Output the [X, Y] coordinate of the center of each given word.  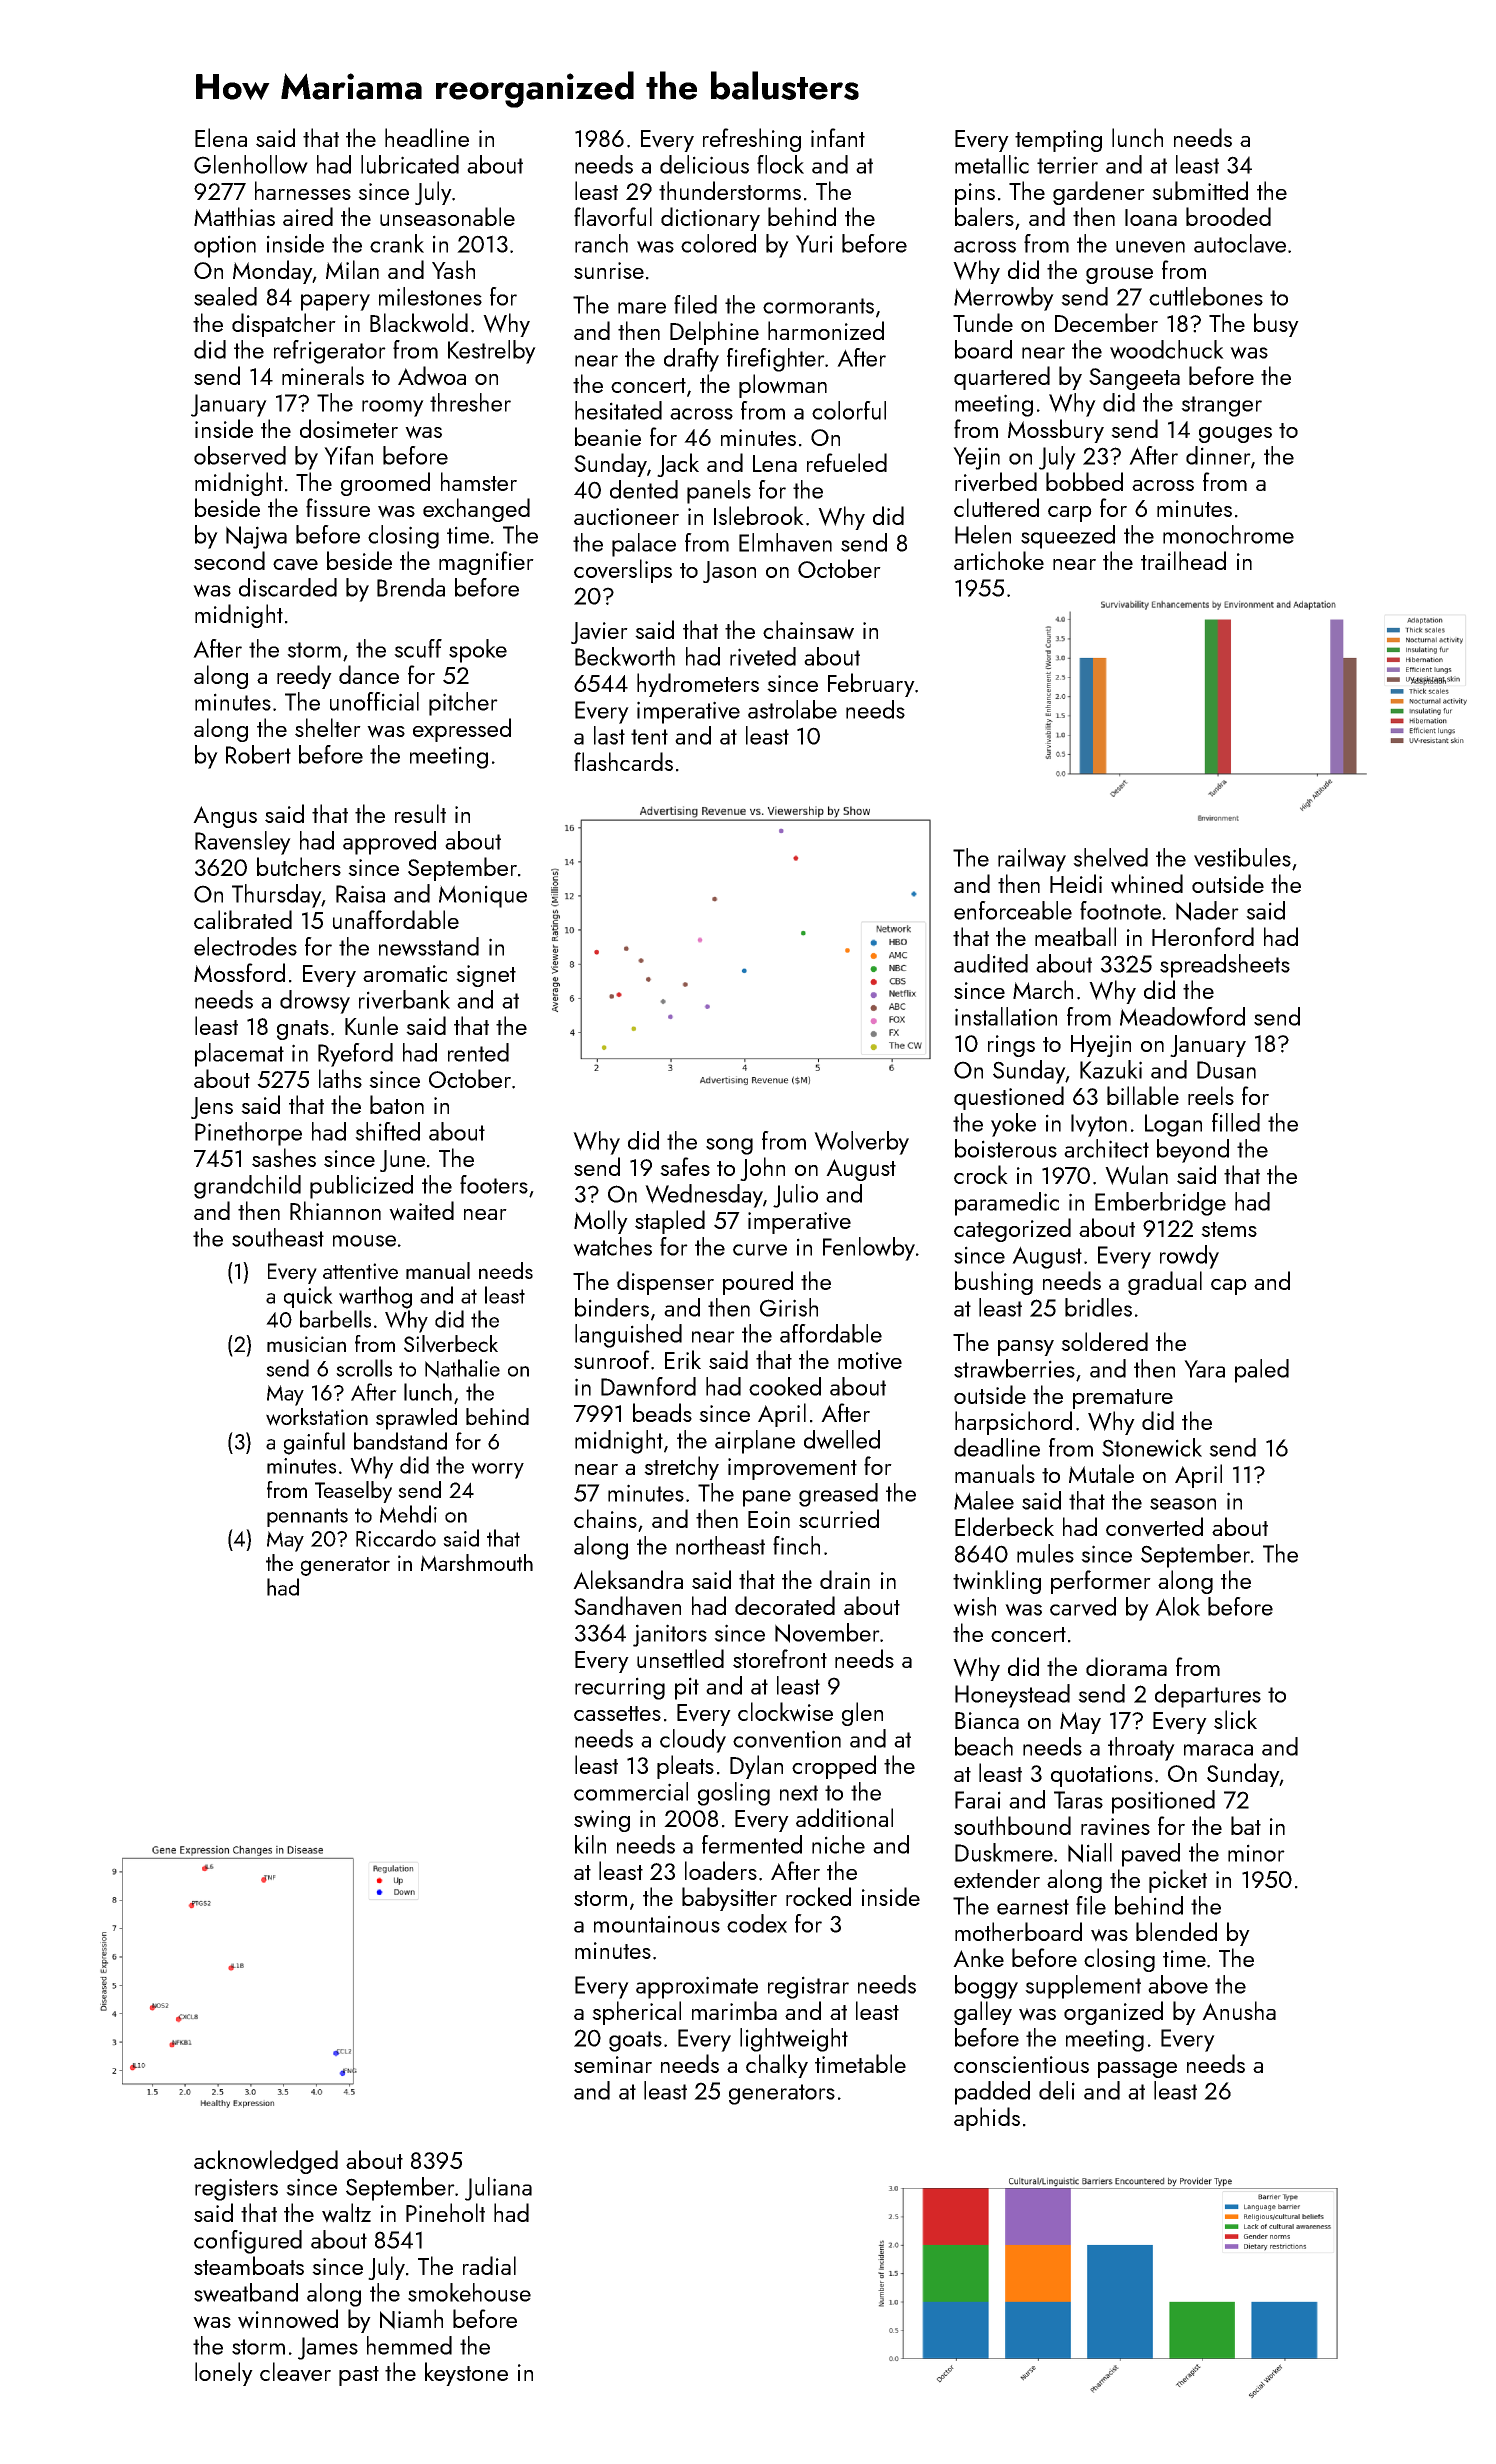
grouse [1119, 275]
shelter [328, 727]
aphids [987, 2119]
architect [1106, 1148]
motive [870, 1361]
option [225, 246]
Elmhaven [785, 542]
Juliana [498, 2189]
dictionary [710, 219]
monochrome [1228, 534]
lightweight [794, 2040]
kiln [590, 1844]
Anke [978, 1957]
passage [1137, 2070]
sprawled [416, 1419]
